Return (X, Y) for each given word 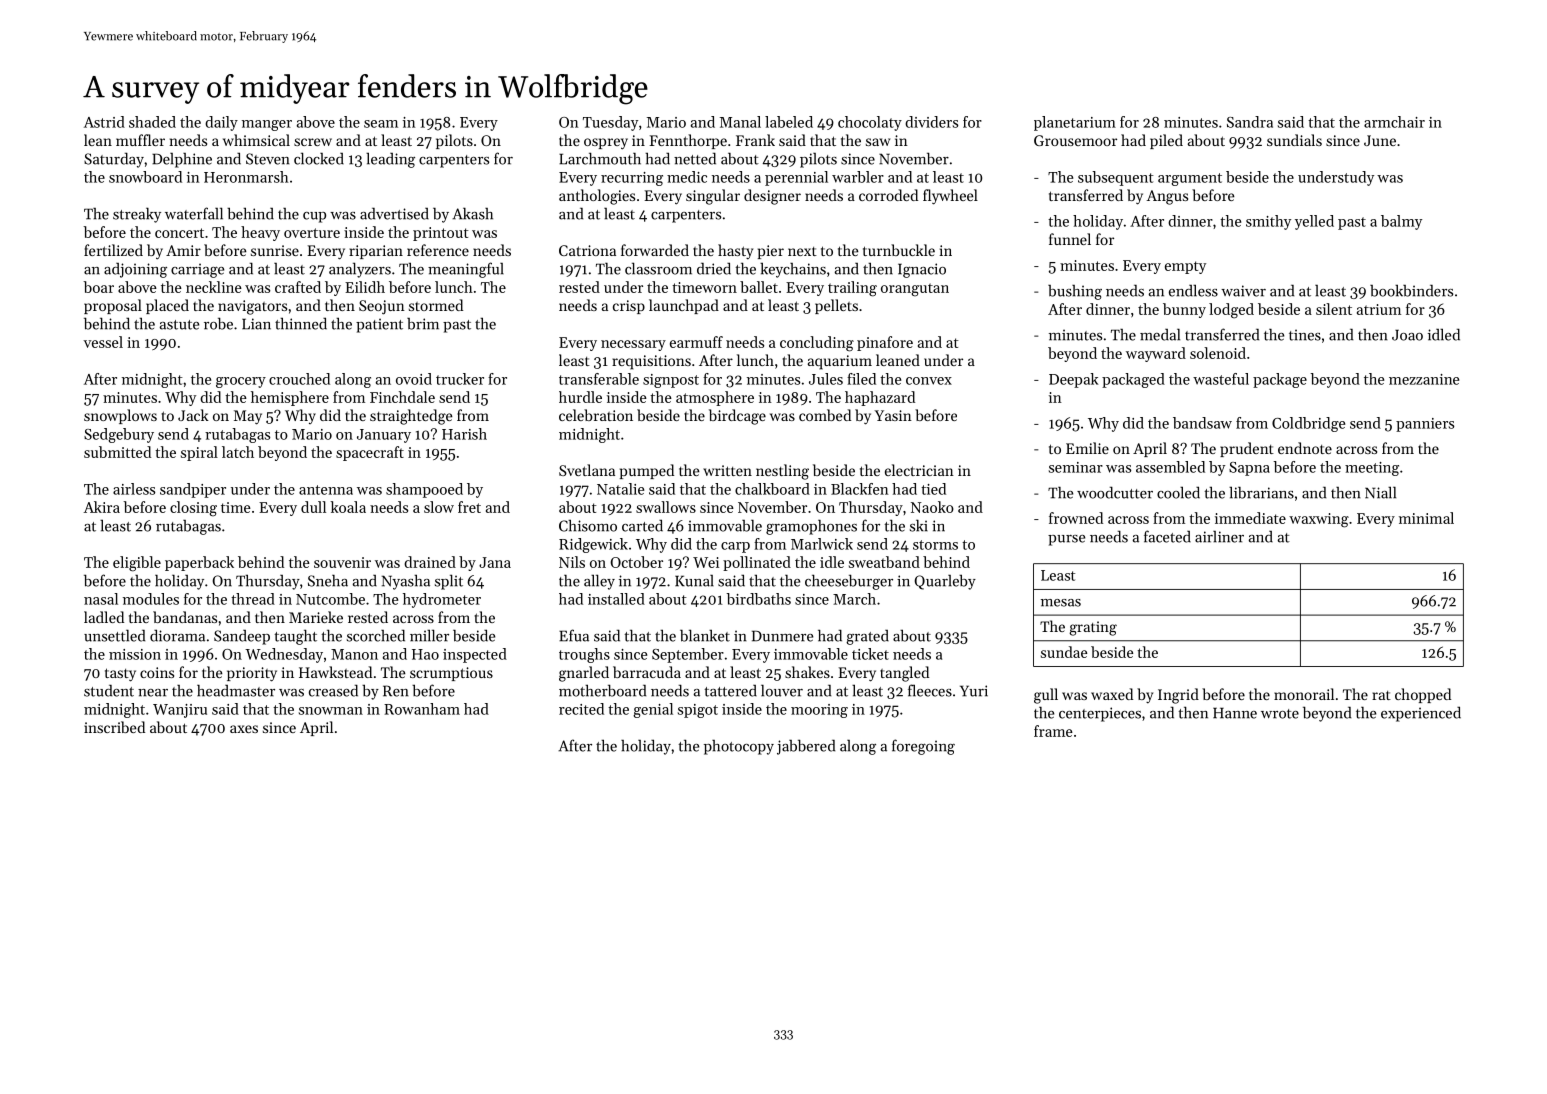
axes (244, 729)
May (248, 417)
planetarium (1075, 123)
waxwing (1319, 520)
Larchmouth (600, 158)
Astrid (104, 122)
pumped (647, 471)
